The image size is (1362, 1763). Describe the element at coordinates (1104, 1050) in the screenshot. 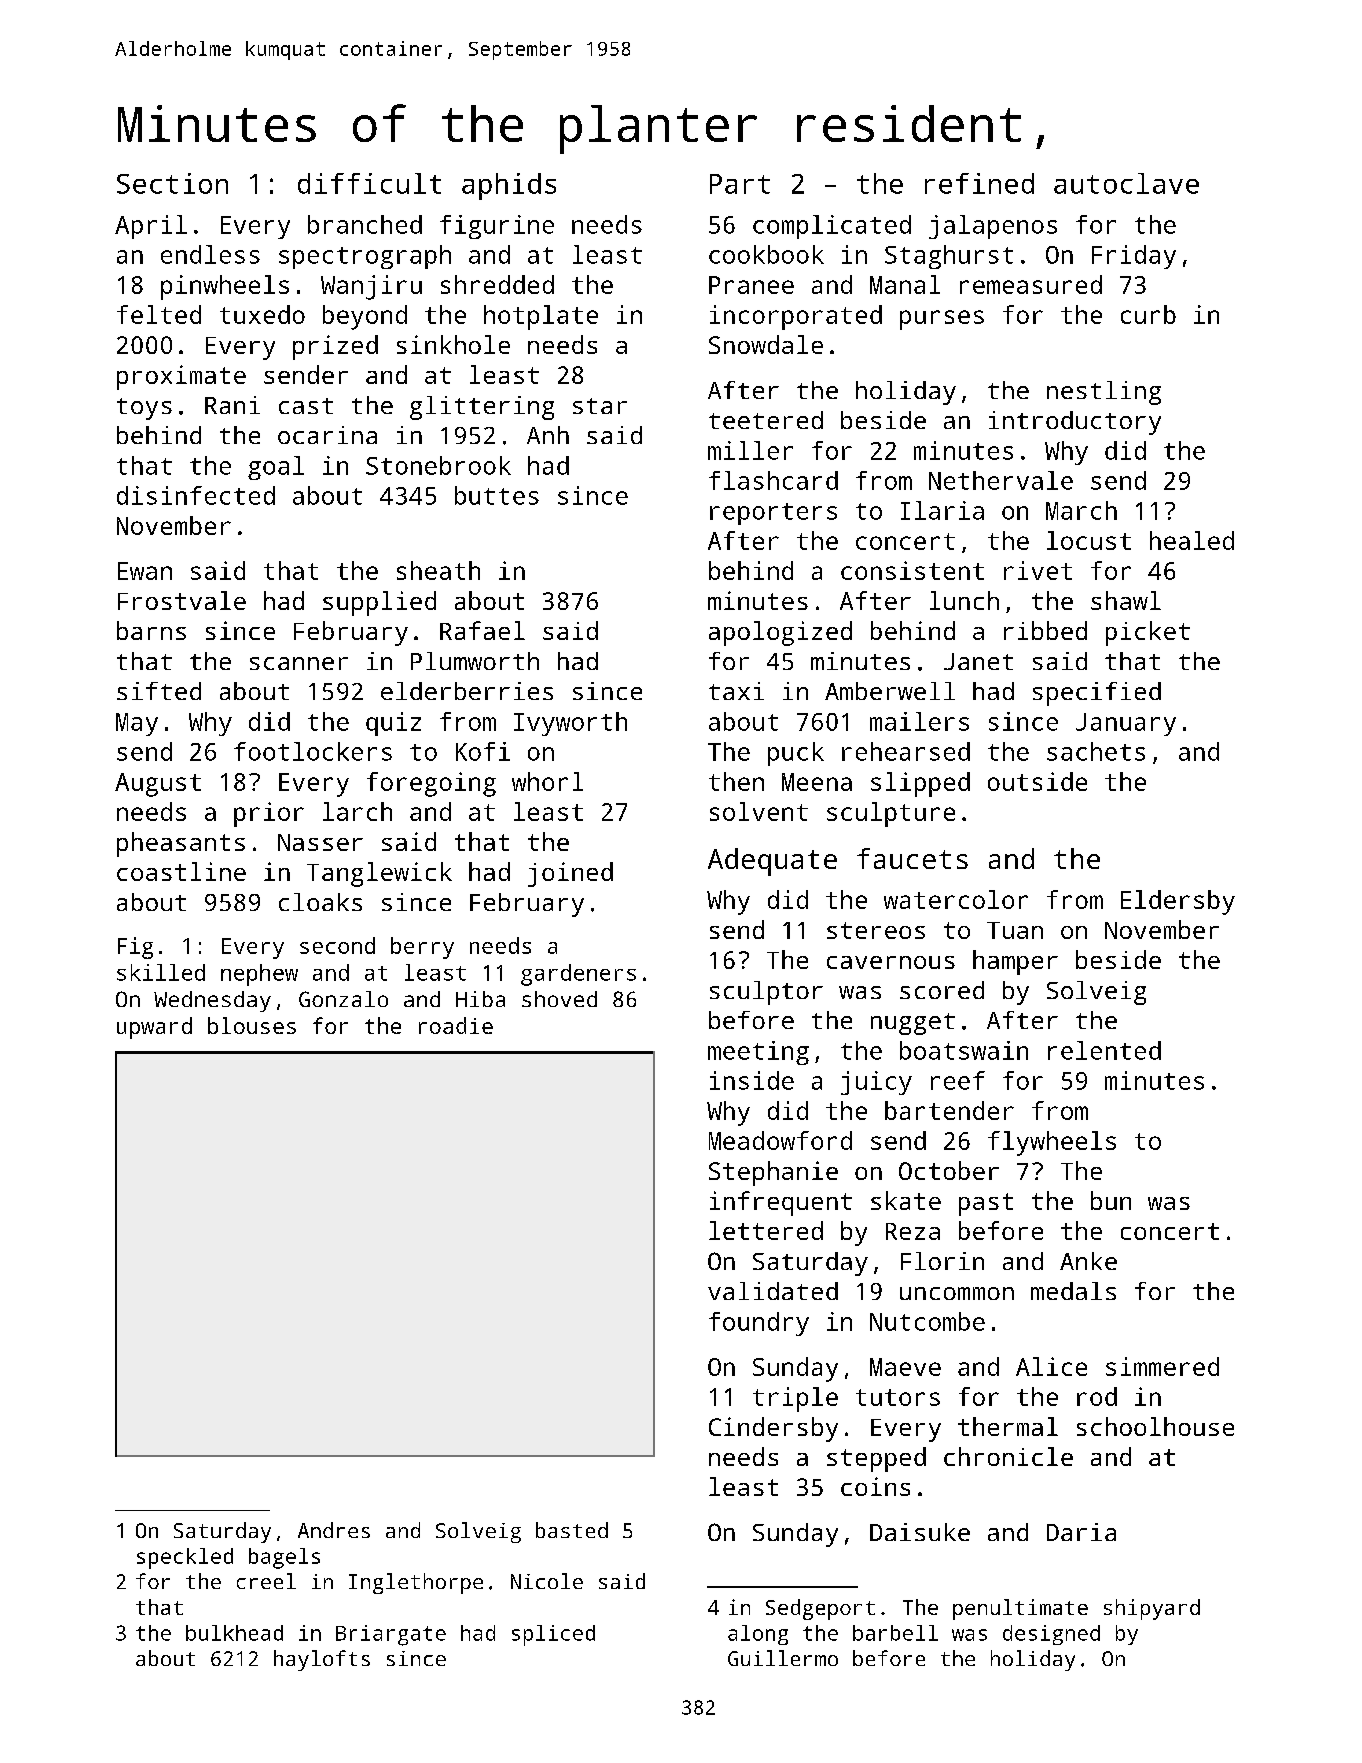

I see `relented` at that location.
